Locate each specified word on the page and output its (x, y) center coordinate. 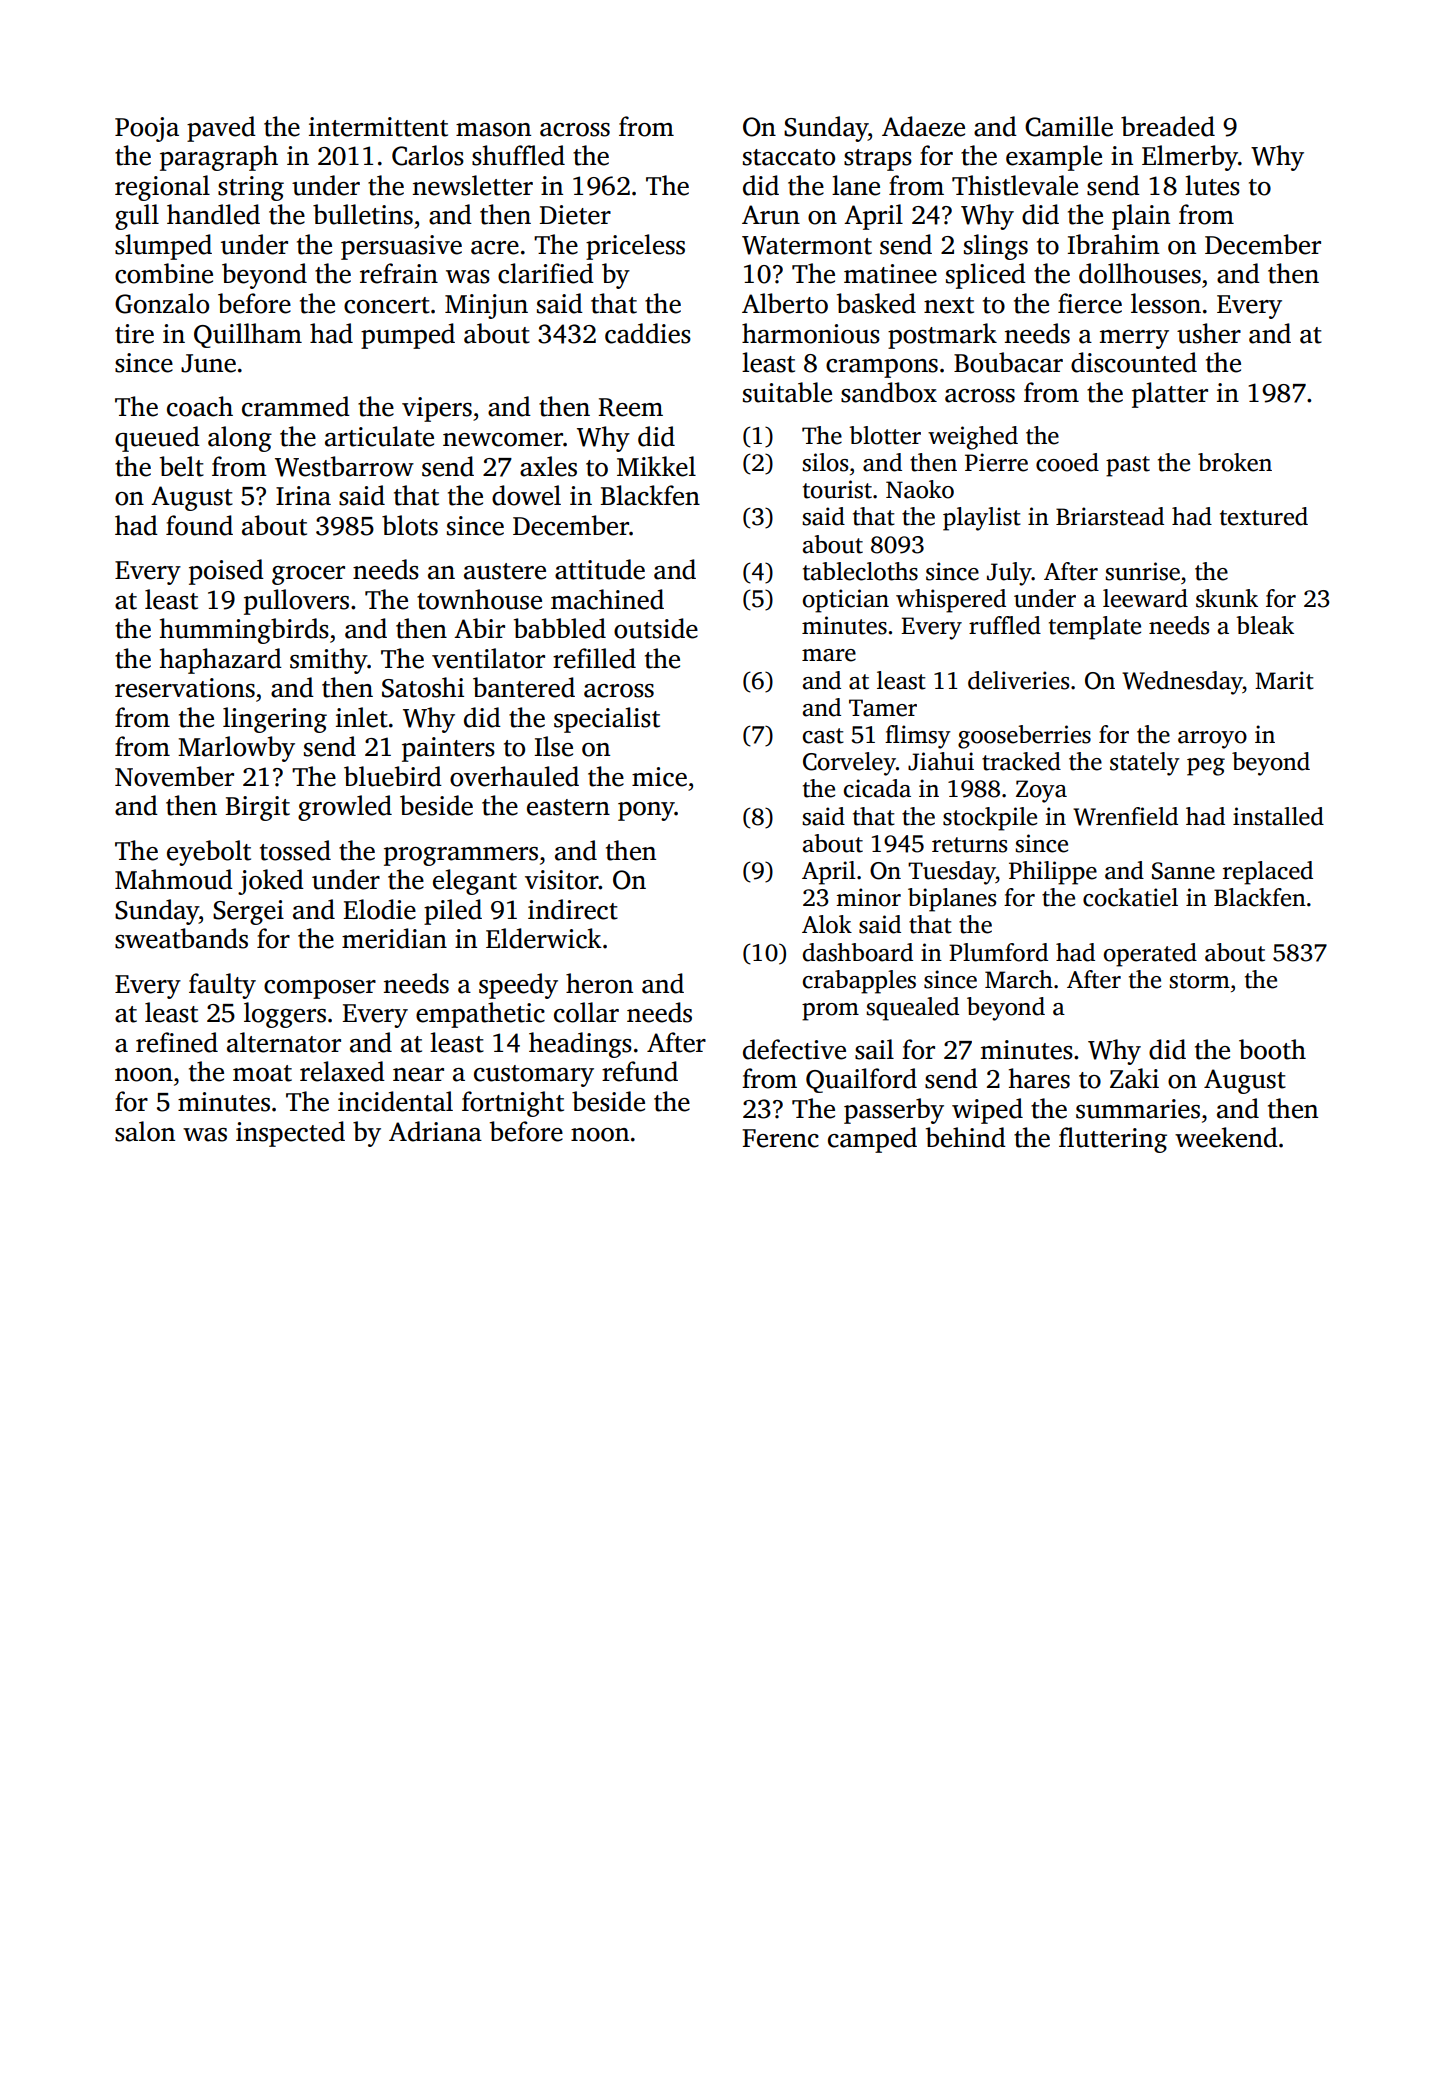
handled (213, 214)
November (174, 776)
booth (1272, 1049)
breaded (1168, 126)
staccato (789, 157)
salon (145, 1131)
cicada (877, 788)
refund (640, 1071)
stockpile (990, 819)
